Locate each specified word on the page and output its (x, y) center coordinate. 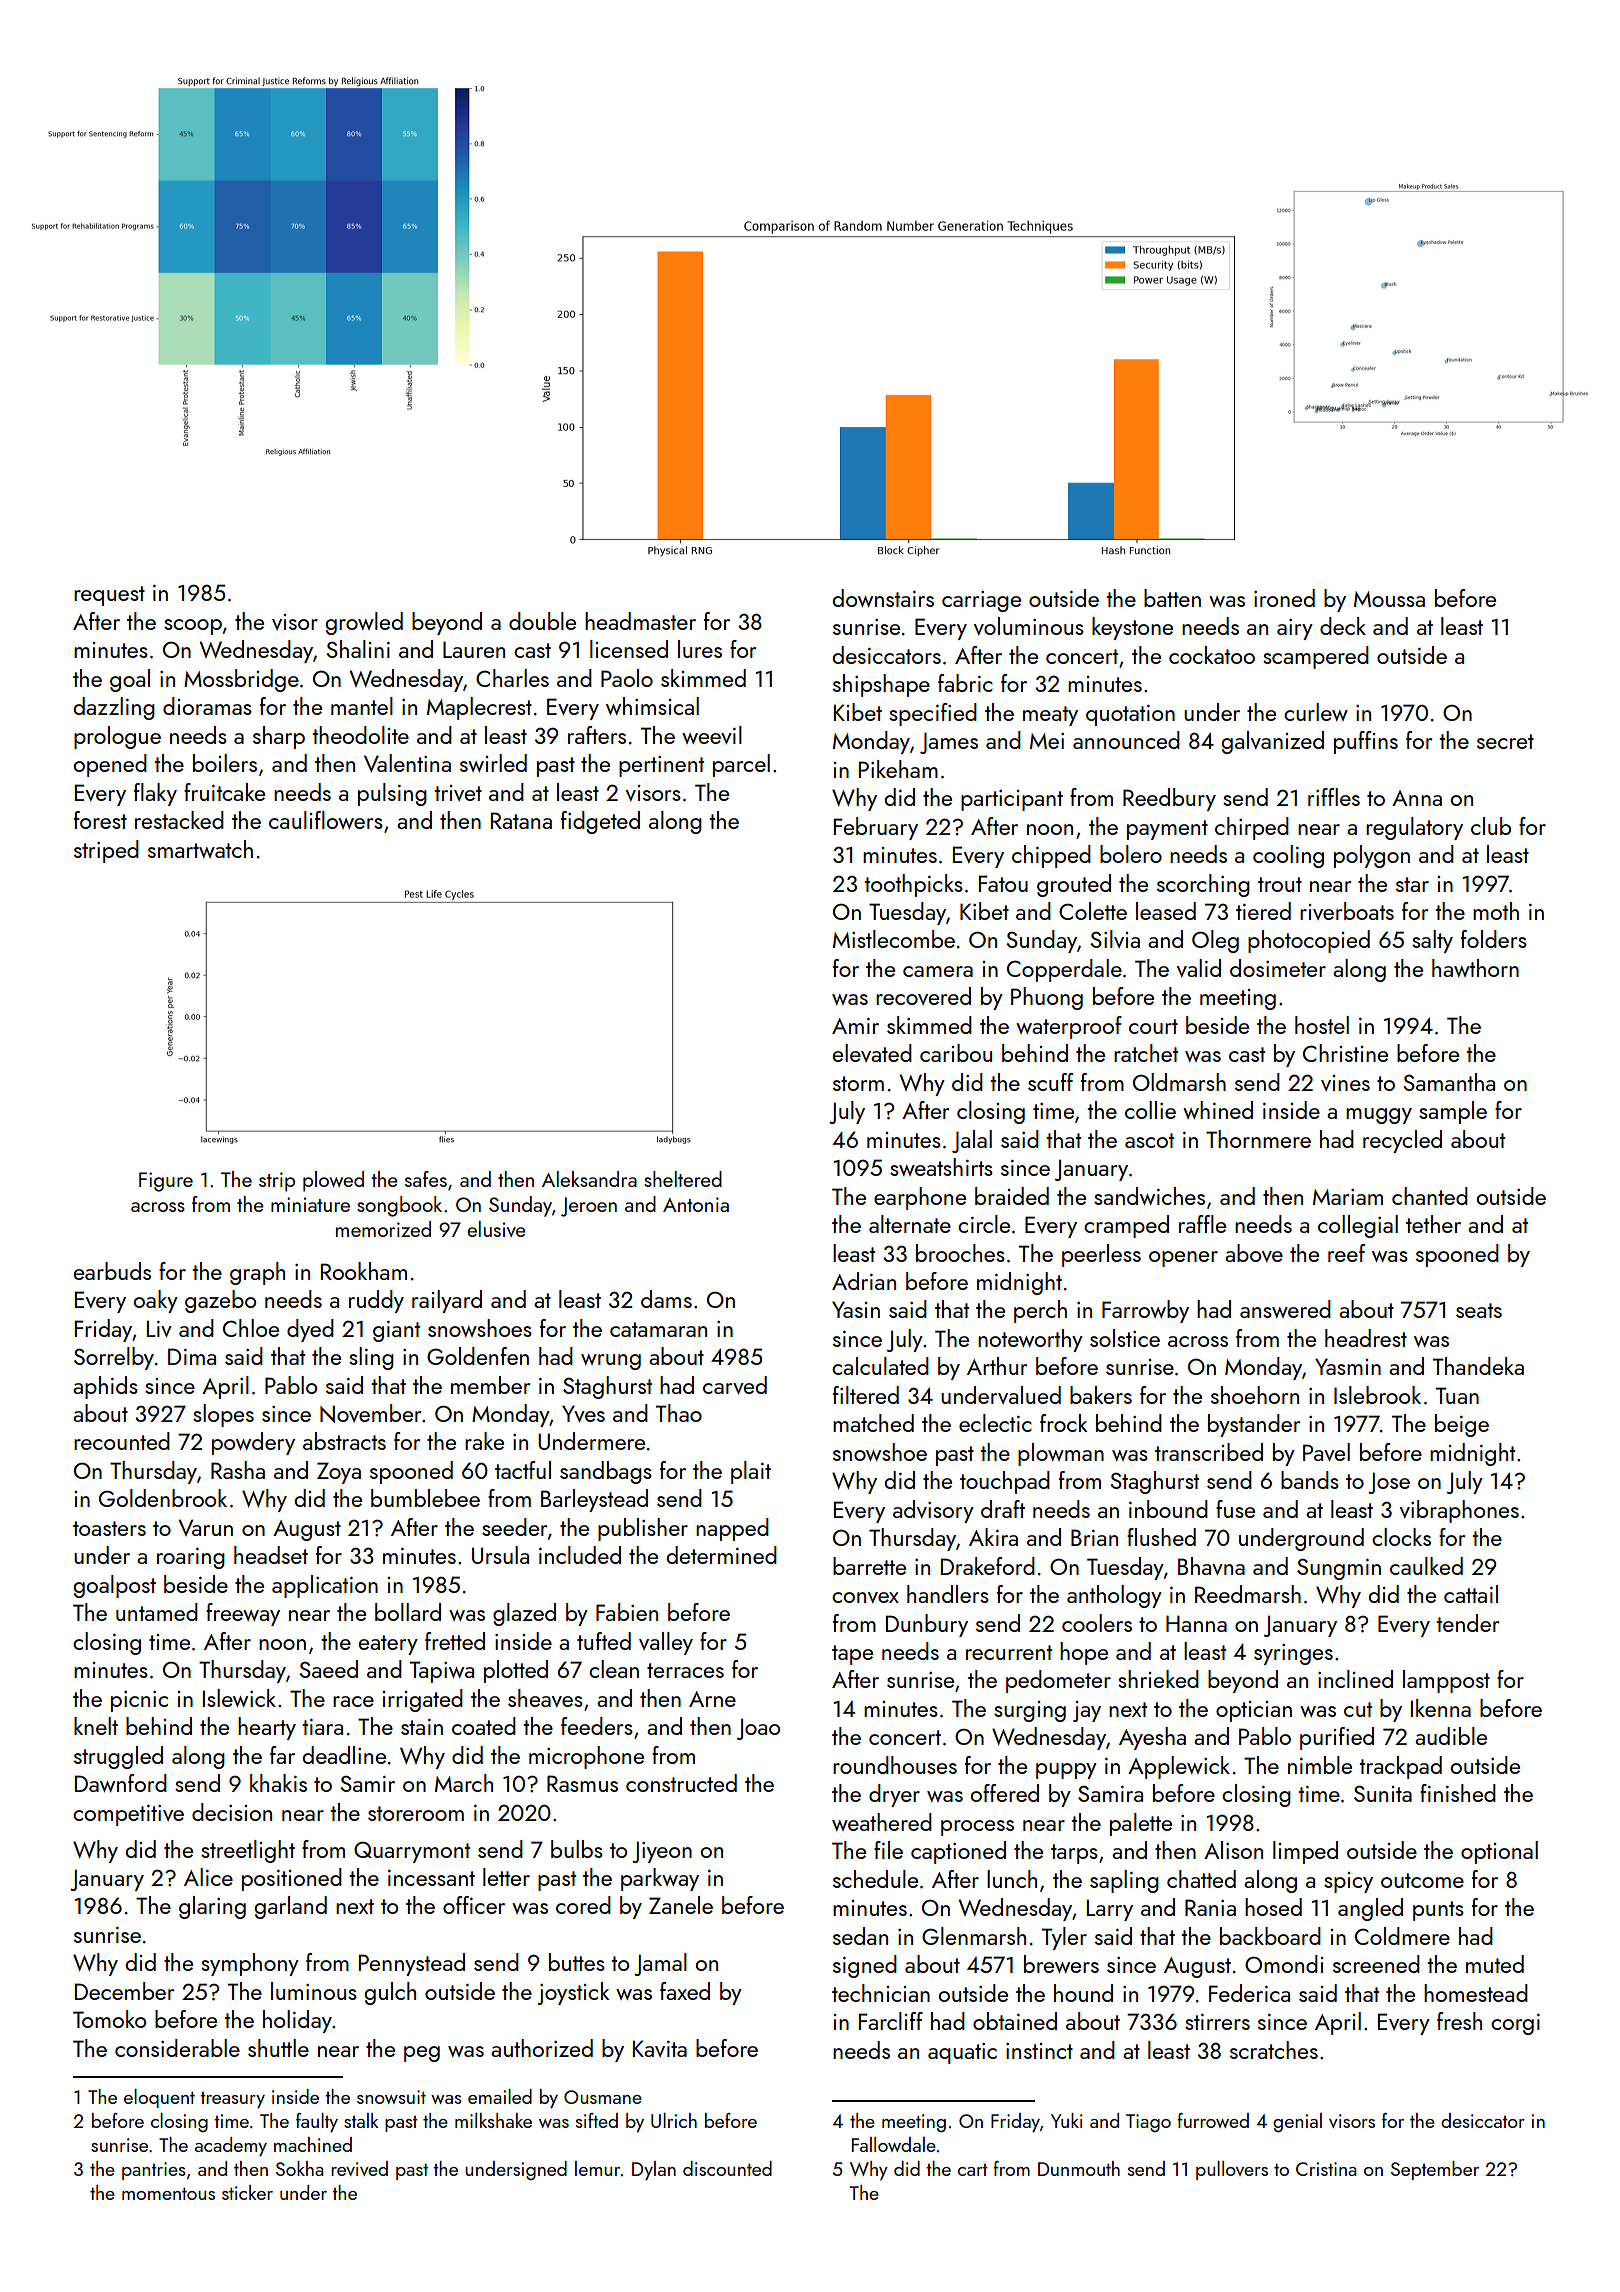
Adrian (864, 1281)
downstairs (883, 598)
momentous (168, 2194)
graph (257, 1273)
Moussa (1389, 599)
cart (973, 2170)
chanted (1430, 1196)
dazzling (114, 708)
